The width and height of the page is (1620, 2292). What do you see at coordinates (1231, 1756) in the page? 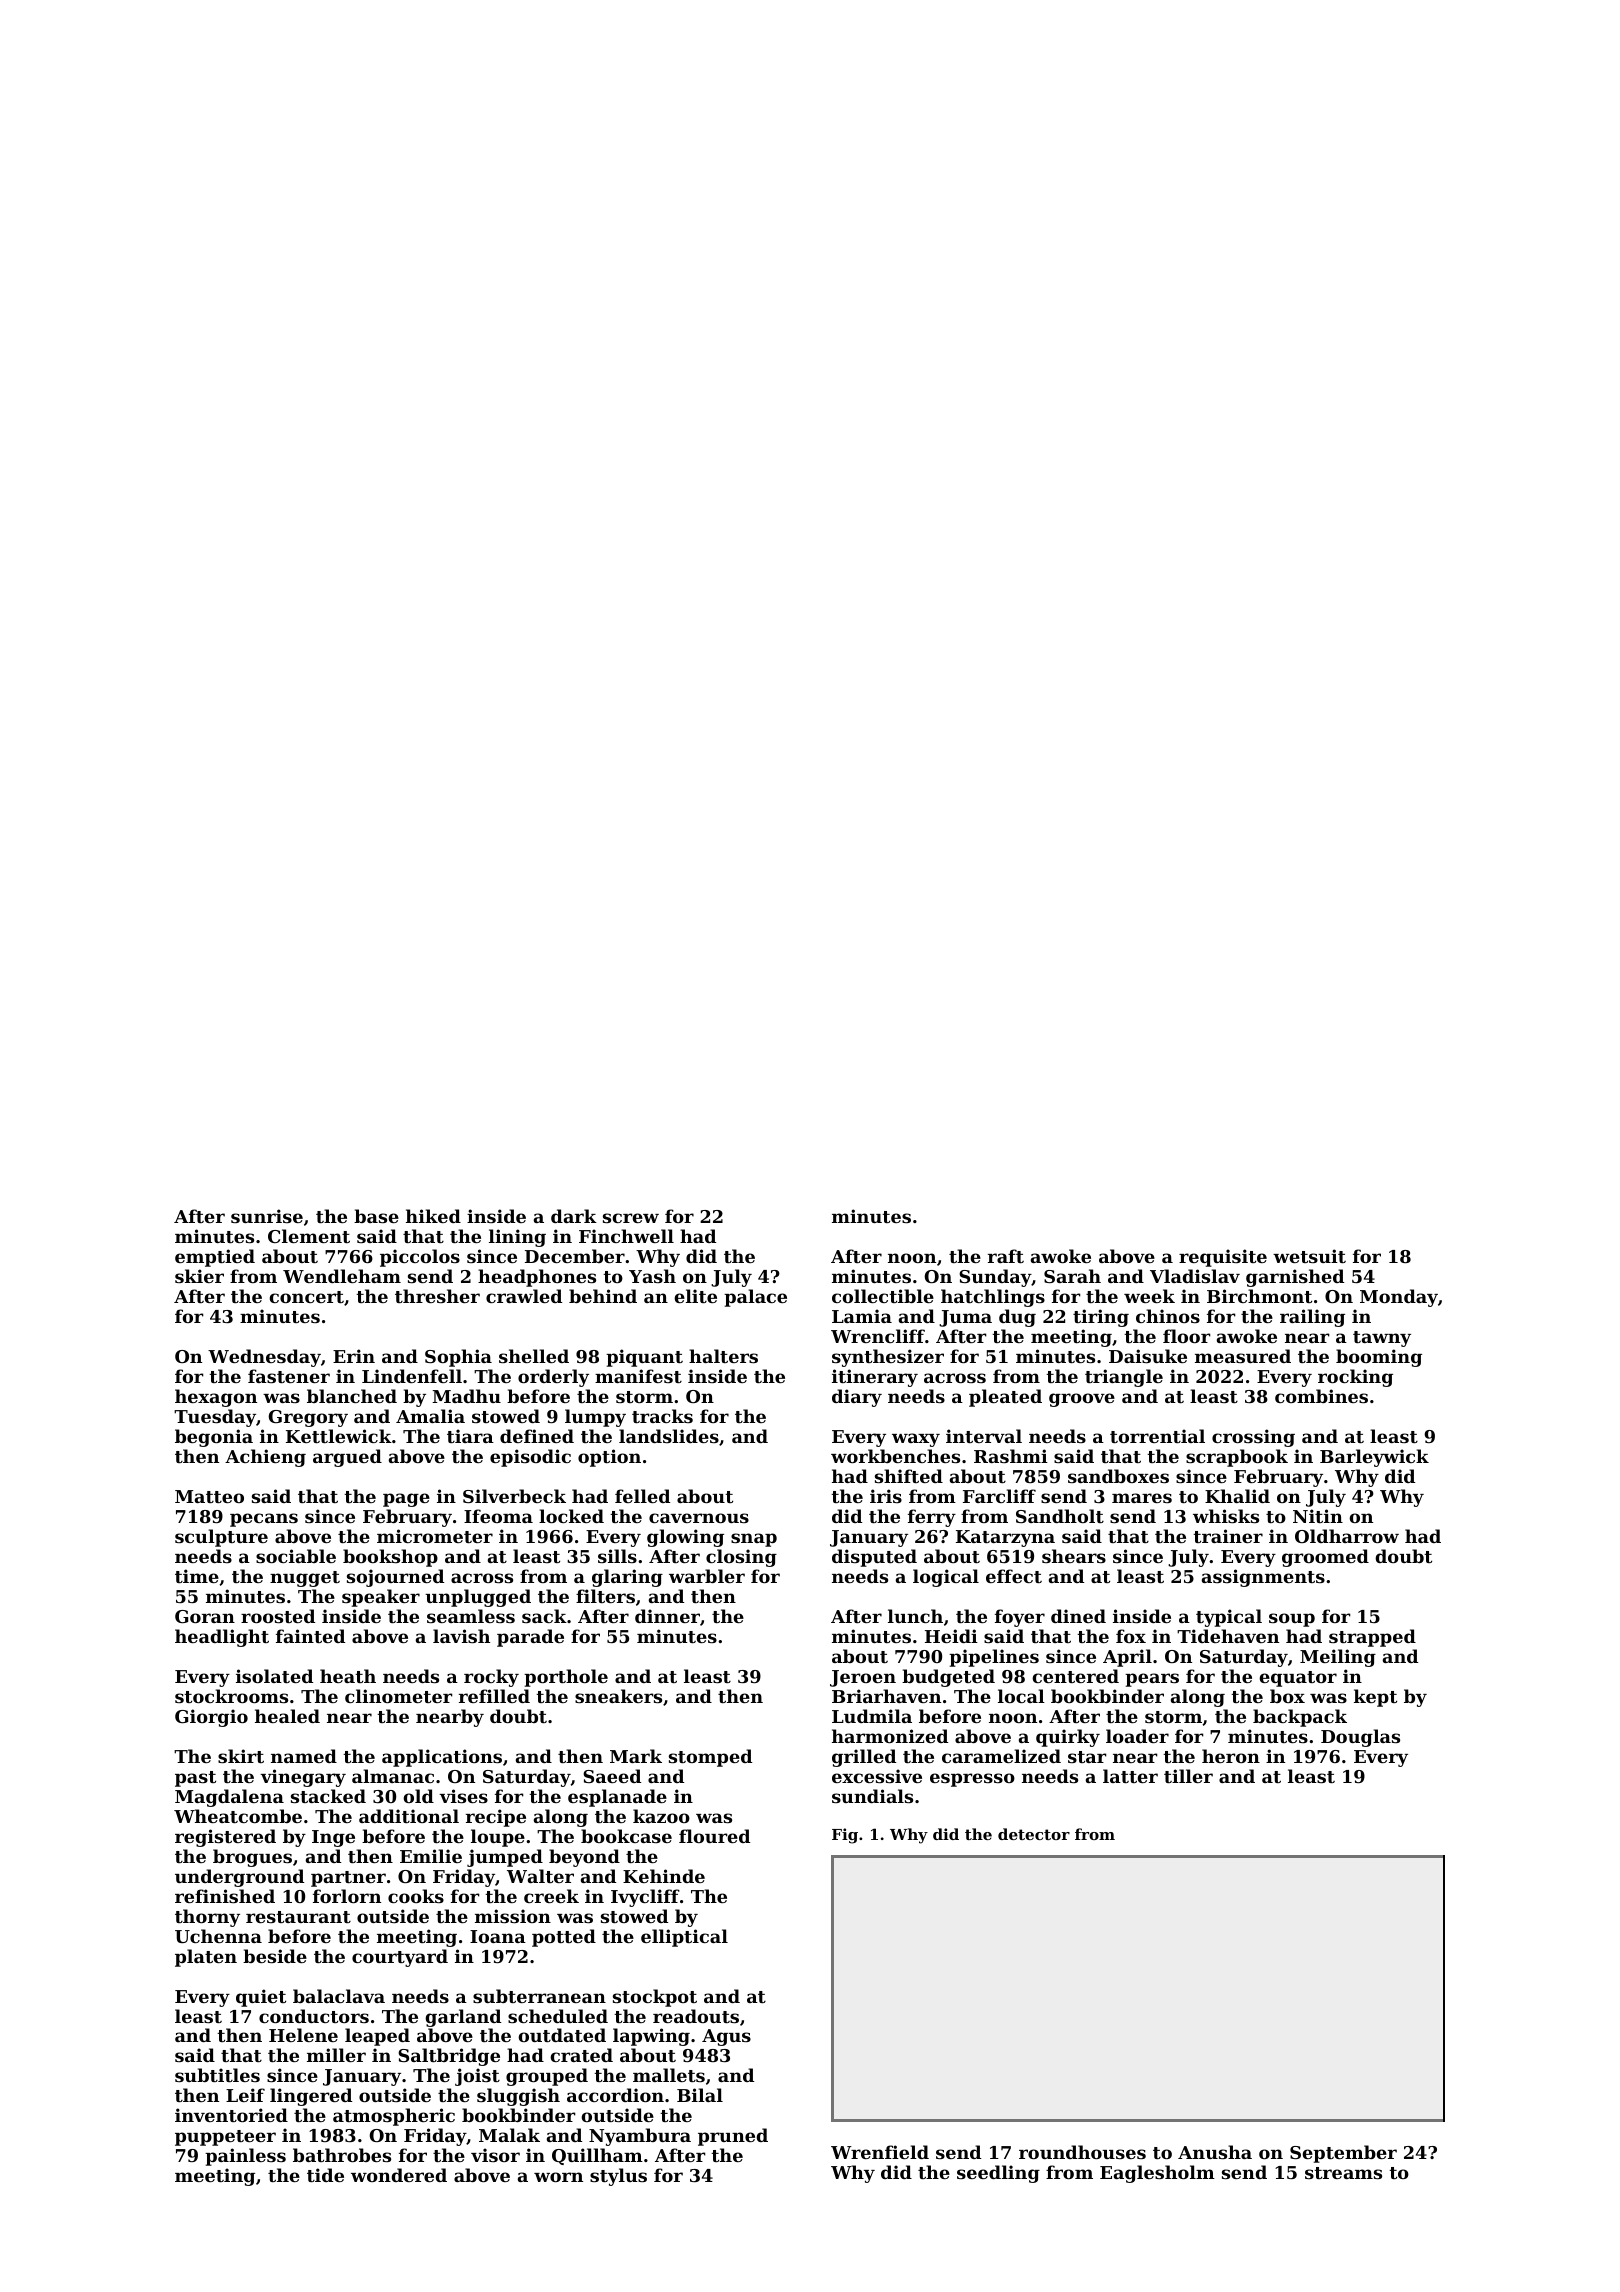
I see `heron` at bounding box center [1231, 1756].
